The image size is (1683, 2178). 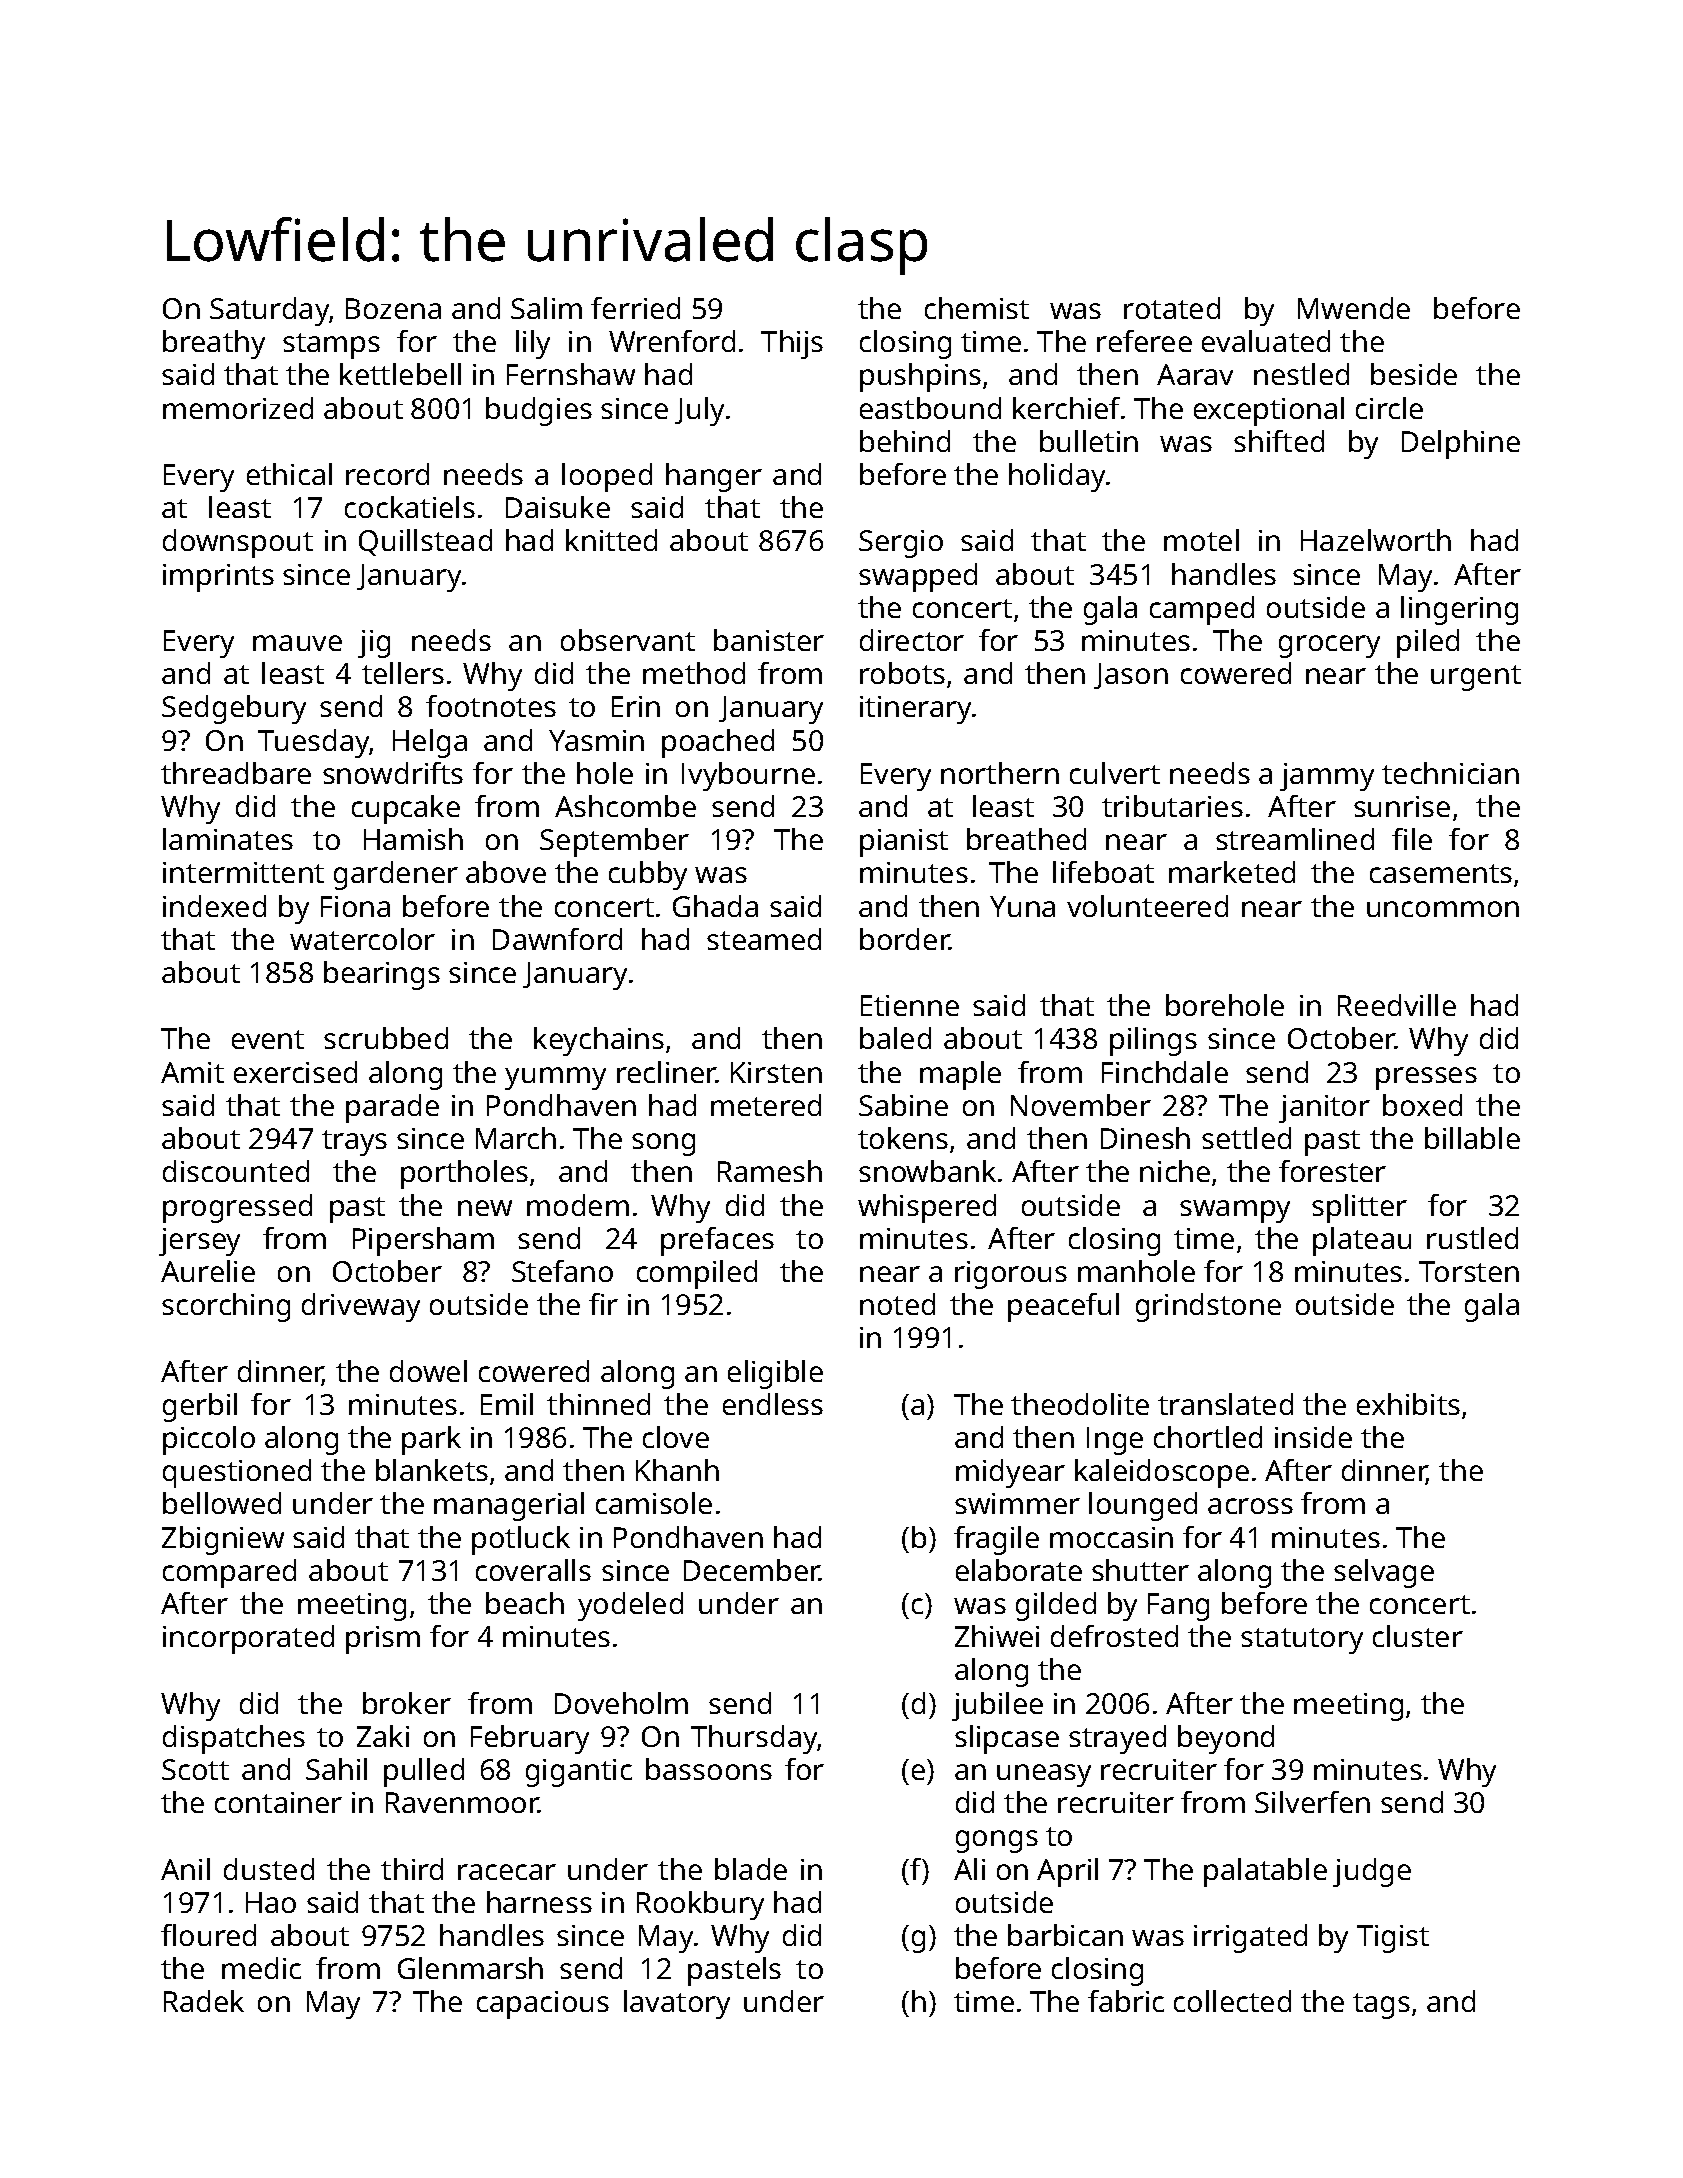 What do you see at coordinates (400, 374) in the image?
I see `kettlebell` at bounding box center [400, 374].
